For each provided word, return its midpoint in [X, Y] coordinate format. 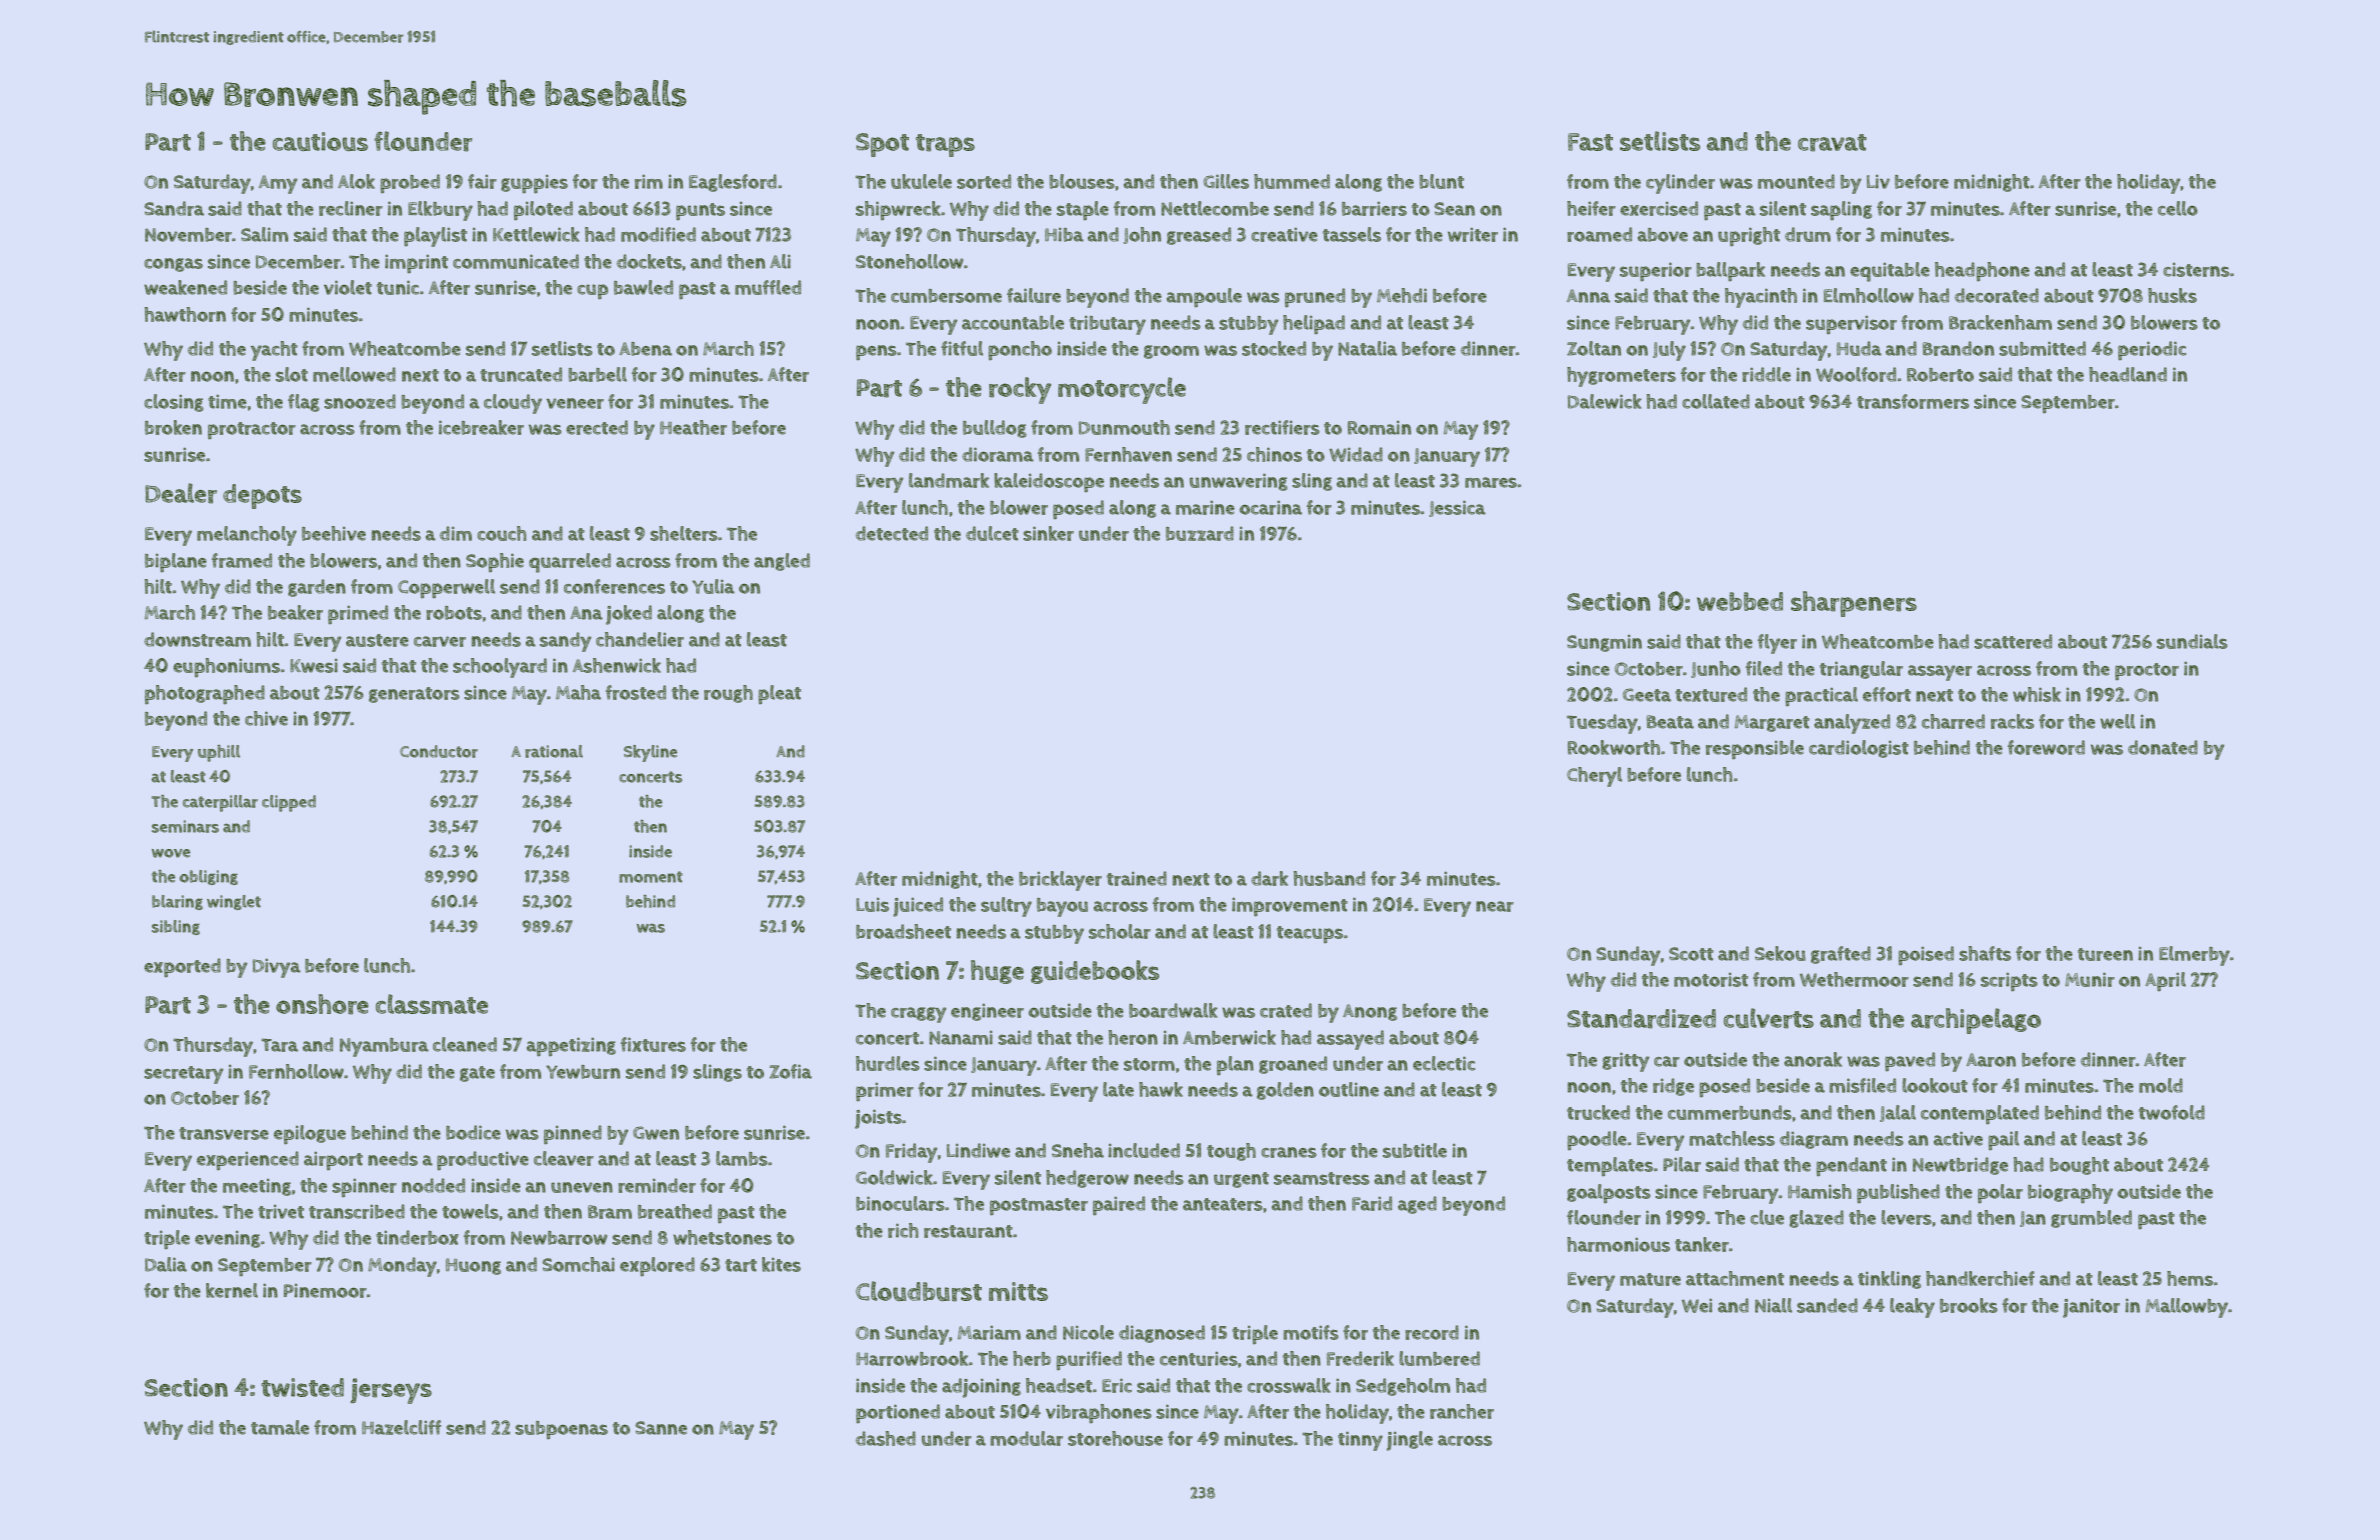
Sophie [495, 562]
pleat [779, 694]
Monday [402, 1267]
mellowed [354, 374]
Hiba [1064, 235]
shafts [1985, 953]
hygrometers [1621, 377]
